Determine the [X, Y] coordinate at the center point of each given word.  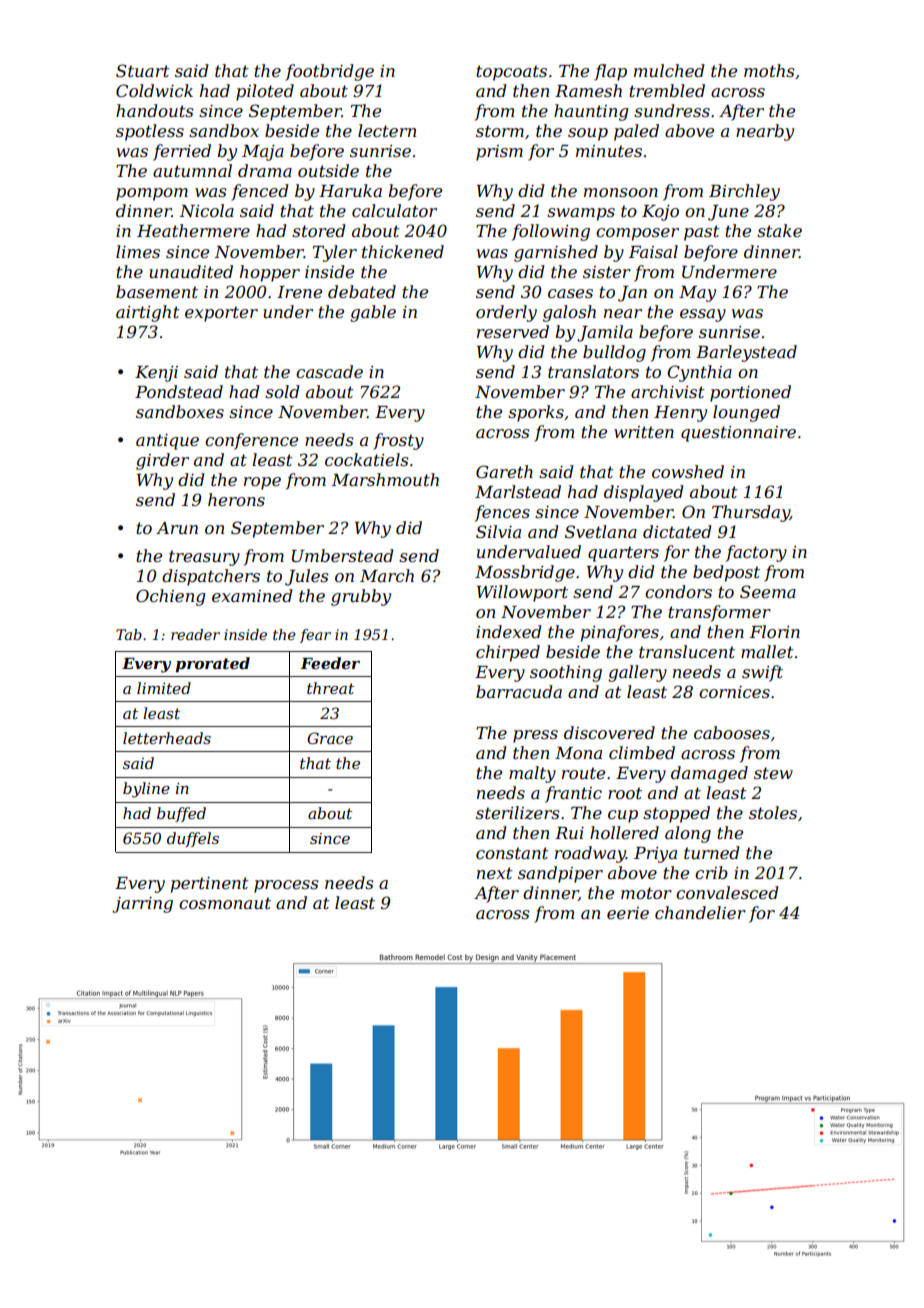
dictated [677, 531]
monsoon [621, 192]
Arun [177, 528]
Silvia [498, 531]
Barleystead [746, 353]
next [495, 873]
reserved [513, 331]
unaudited [191, 271]
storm [500, 131]
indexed [508, 631]
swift [762, 673]
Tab [129, 634]
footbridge [329, 72]
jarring [142, 905]
